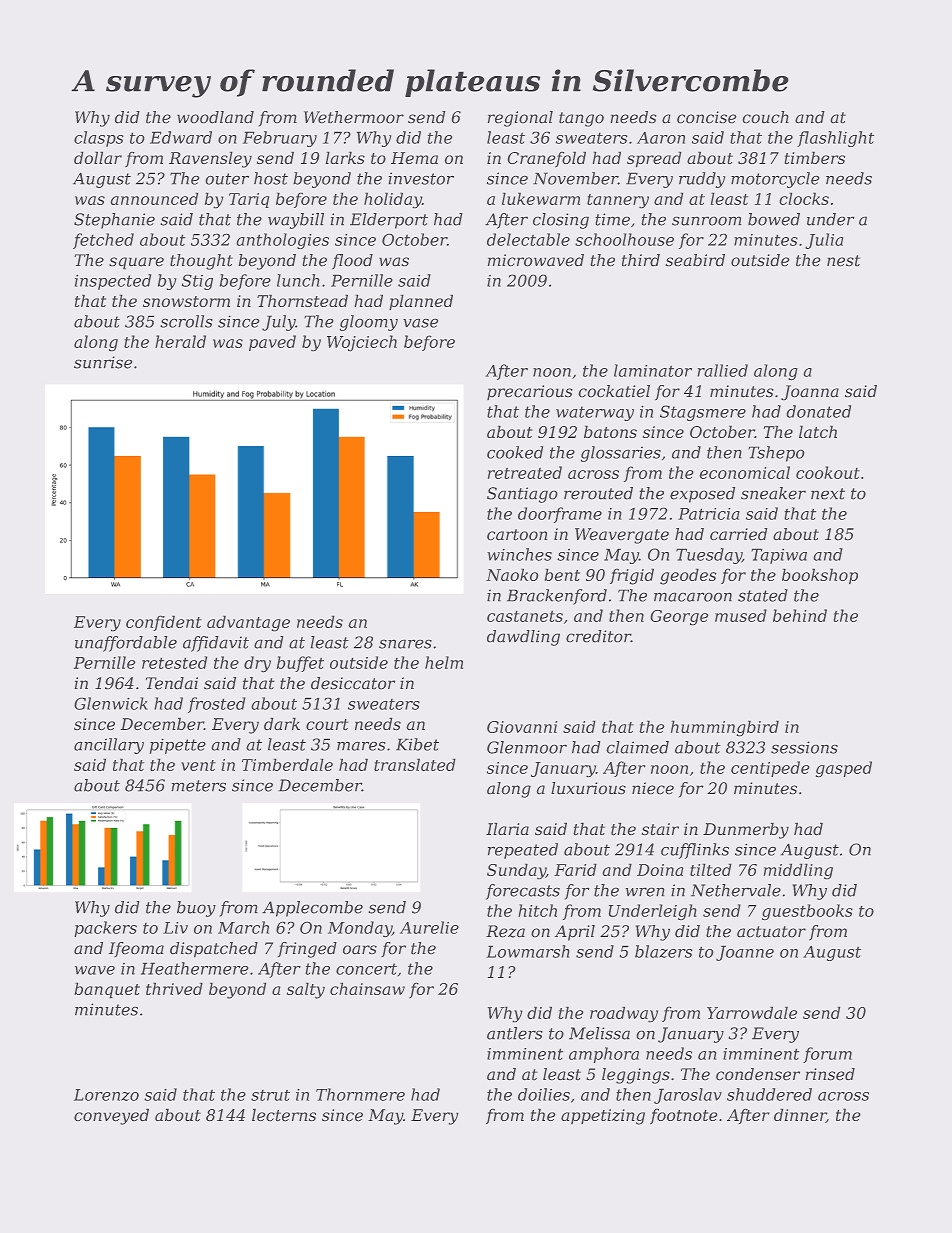  I want to click on lukewarm, so click(541, 199).
